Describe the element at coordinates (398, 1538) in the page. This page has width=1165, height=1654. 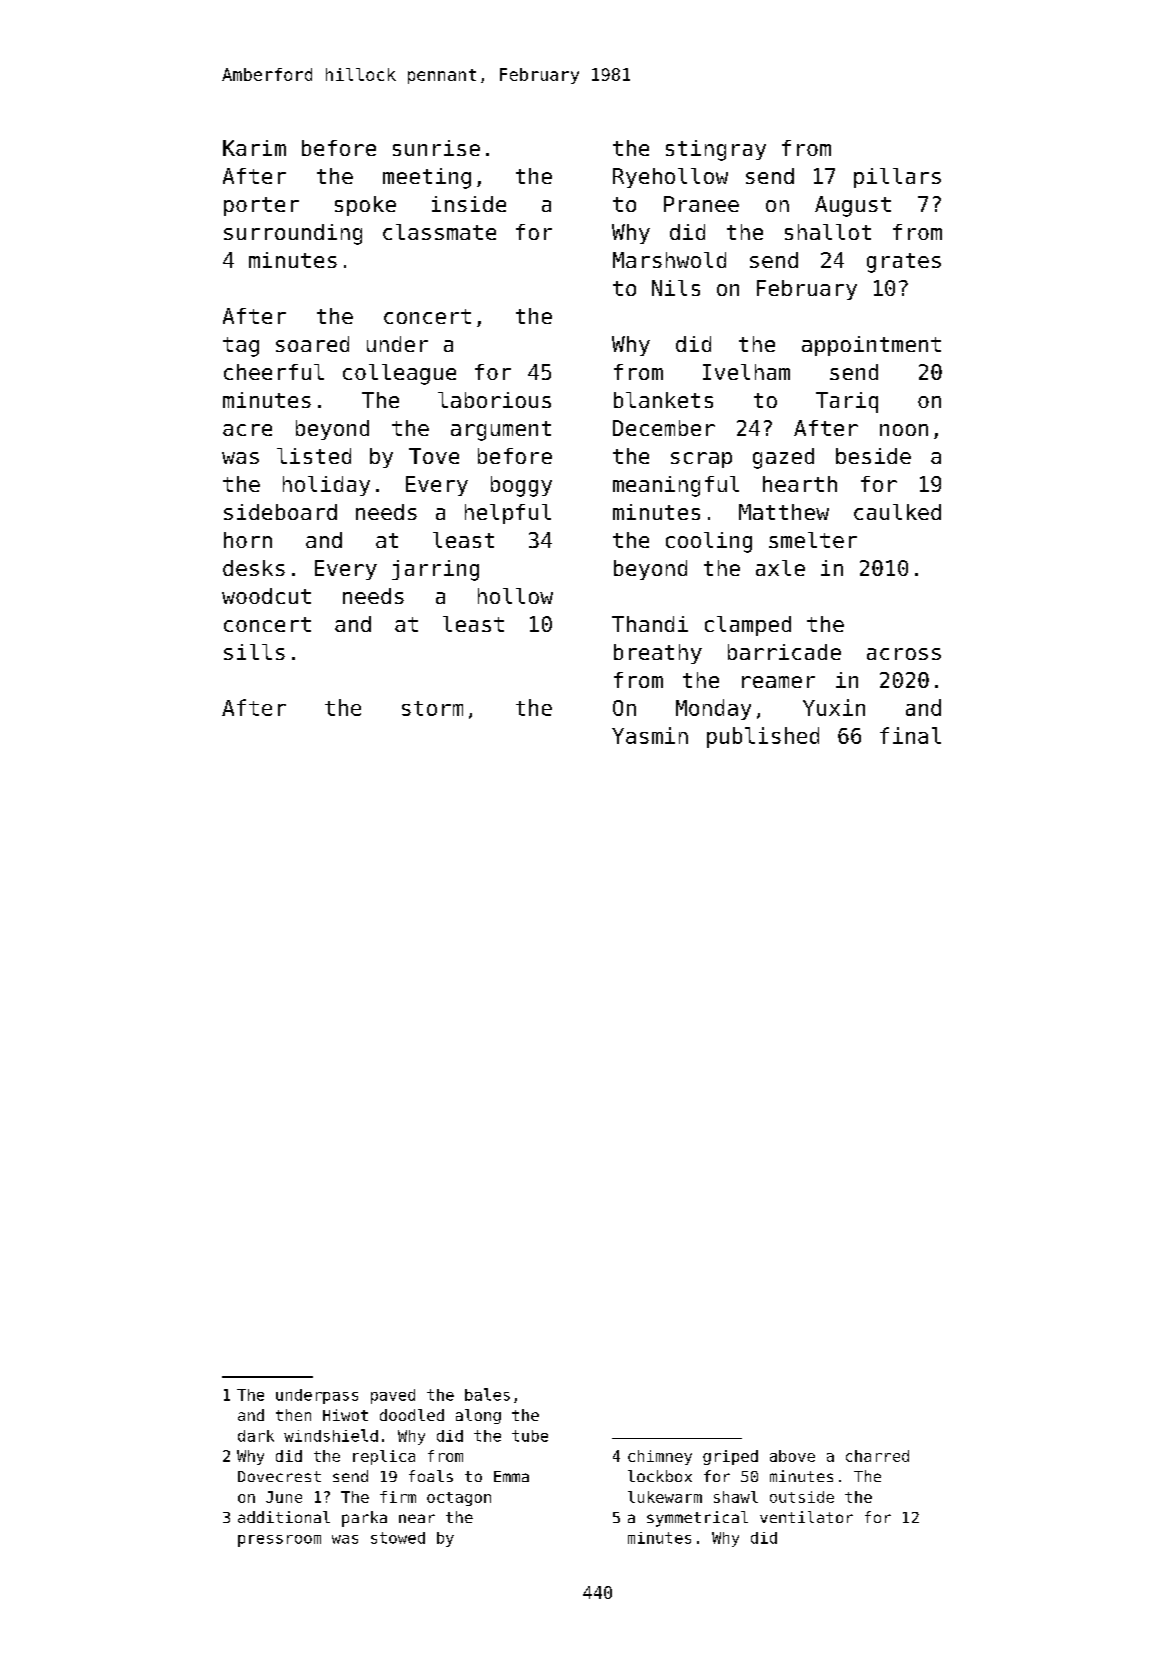
I see `stowed` at that location.
